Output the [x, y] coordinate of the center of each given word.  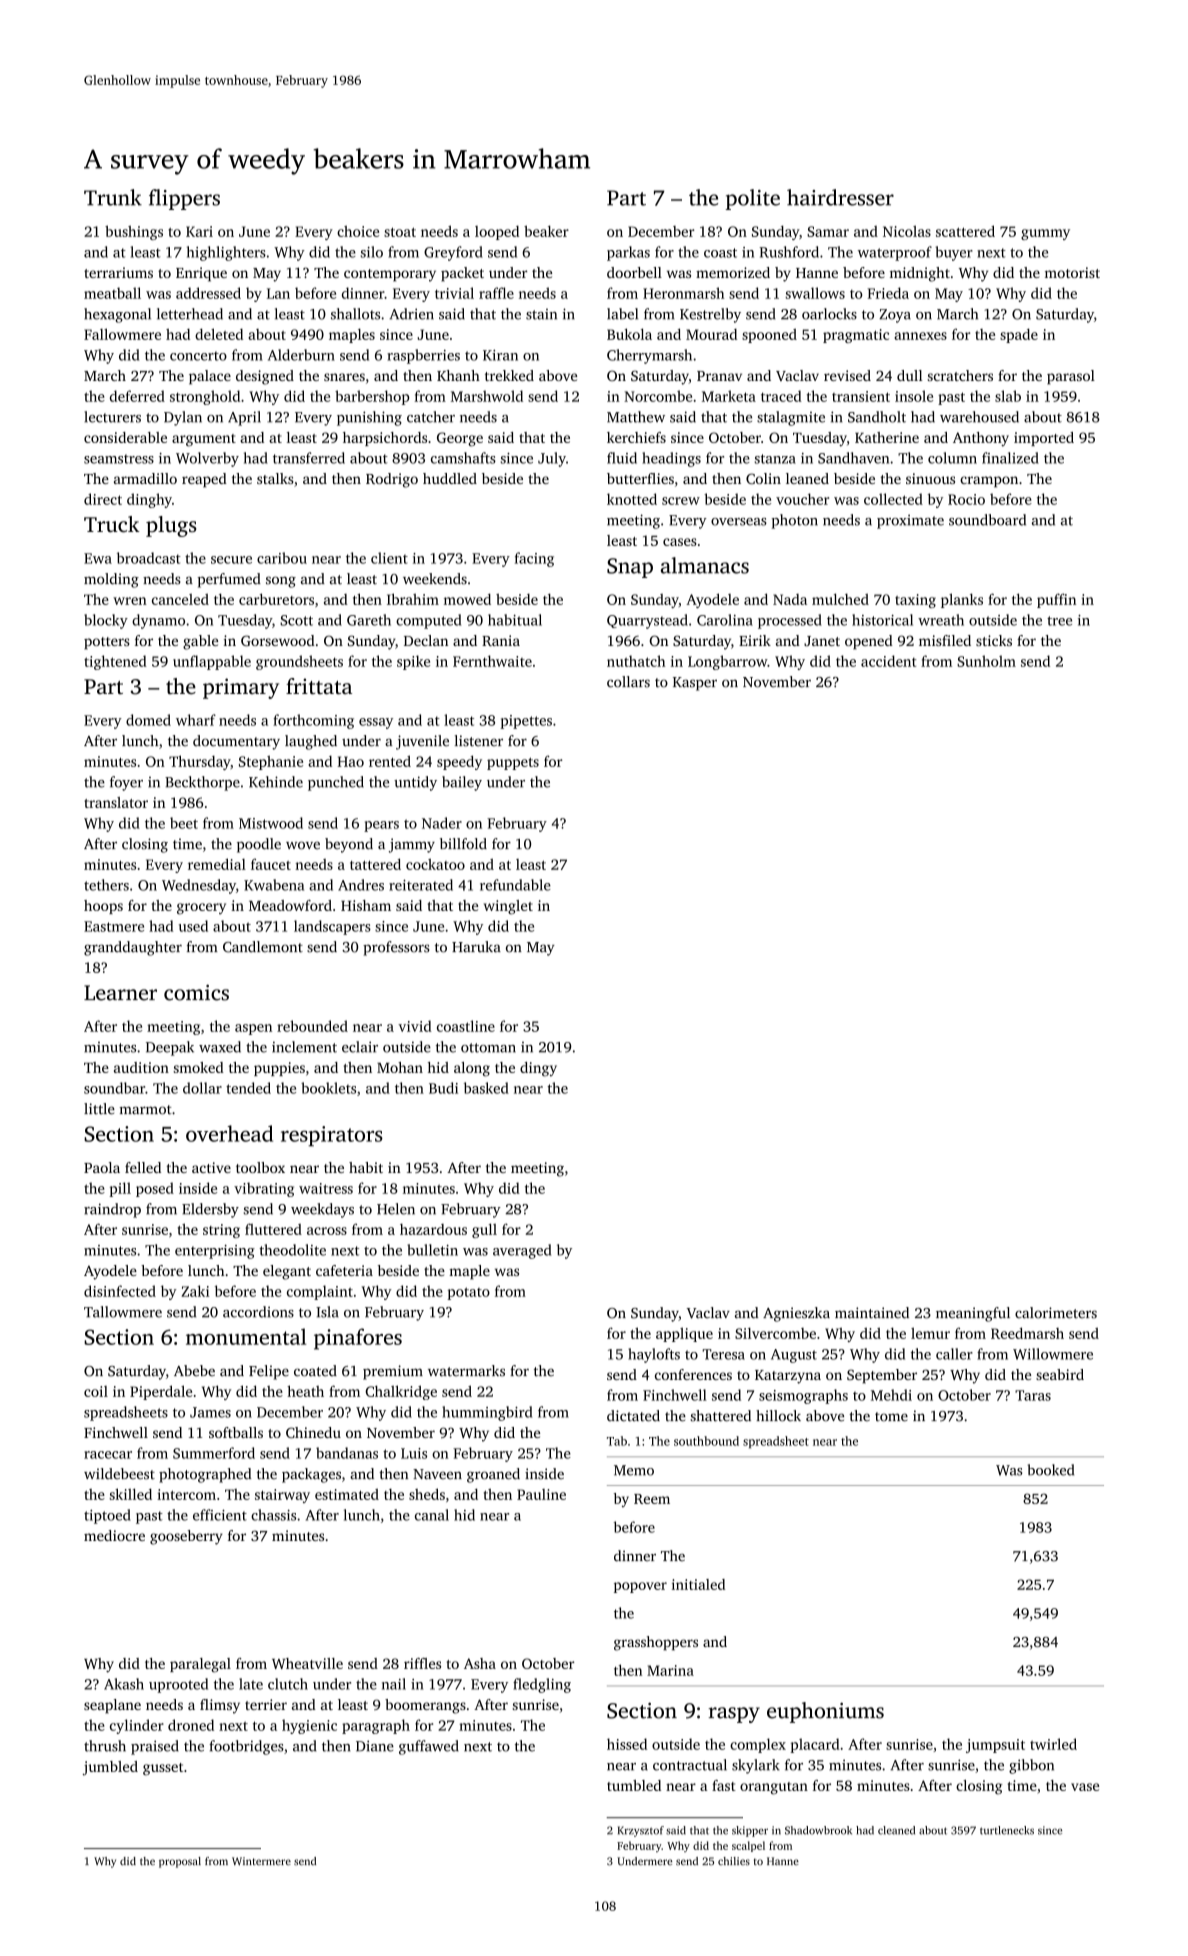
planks [962, 600]
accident [888, 661]
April [244, 418]
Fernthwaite [492, 661]
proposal [180, 1862]
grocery [201, 909]
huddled [450, 478]
